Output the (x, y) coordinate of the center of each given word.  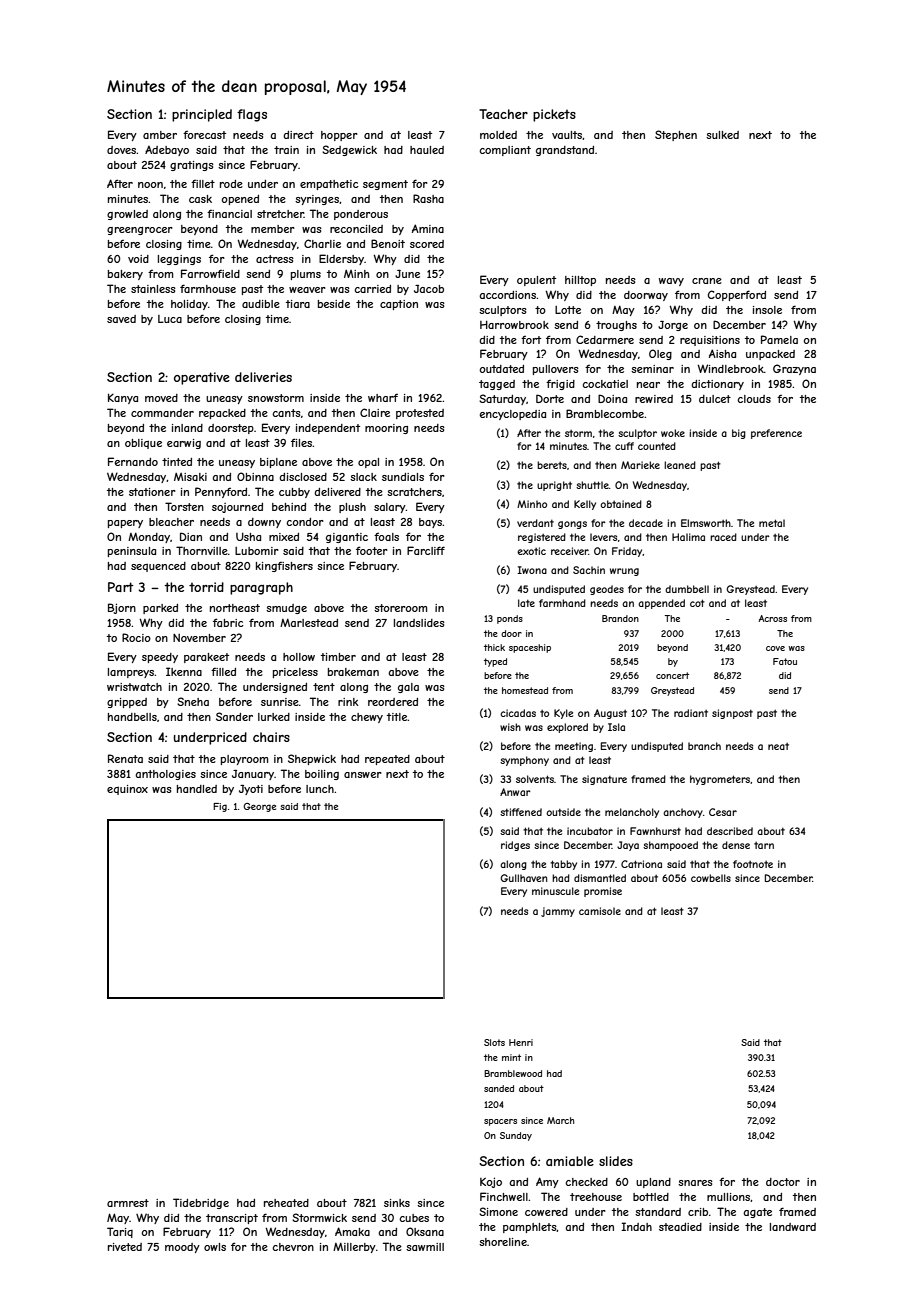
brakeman (353, 672)
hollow (299, 657)
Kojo (491, 1182)
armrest (128, 1203)
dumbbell (687, 589)
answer (363, 775)
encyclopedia (513, 415)
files (301, 442)
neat (778, 746)
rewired (654, 399)
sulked (722, 135)
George (259, 807)
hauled (427, 150)
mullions (729, 1197)
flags (252, 115)
